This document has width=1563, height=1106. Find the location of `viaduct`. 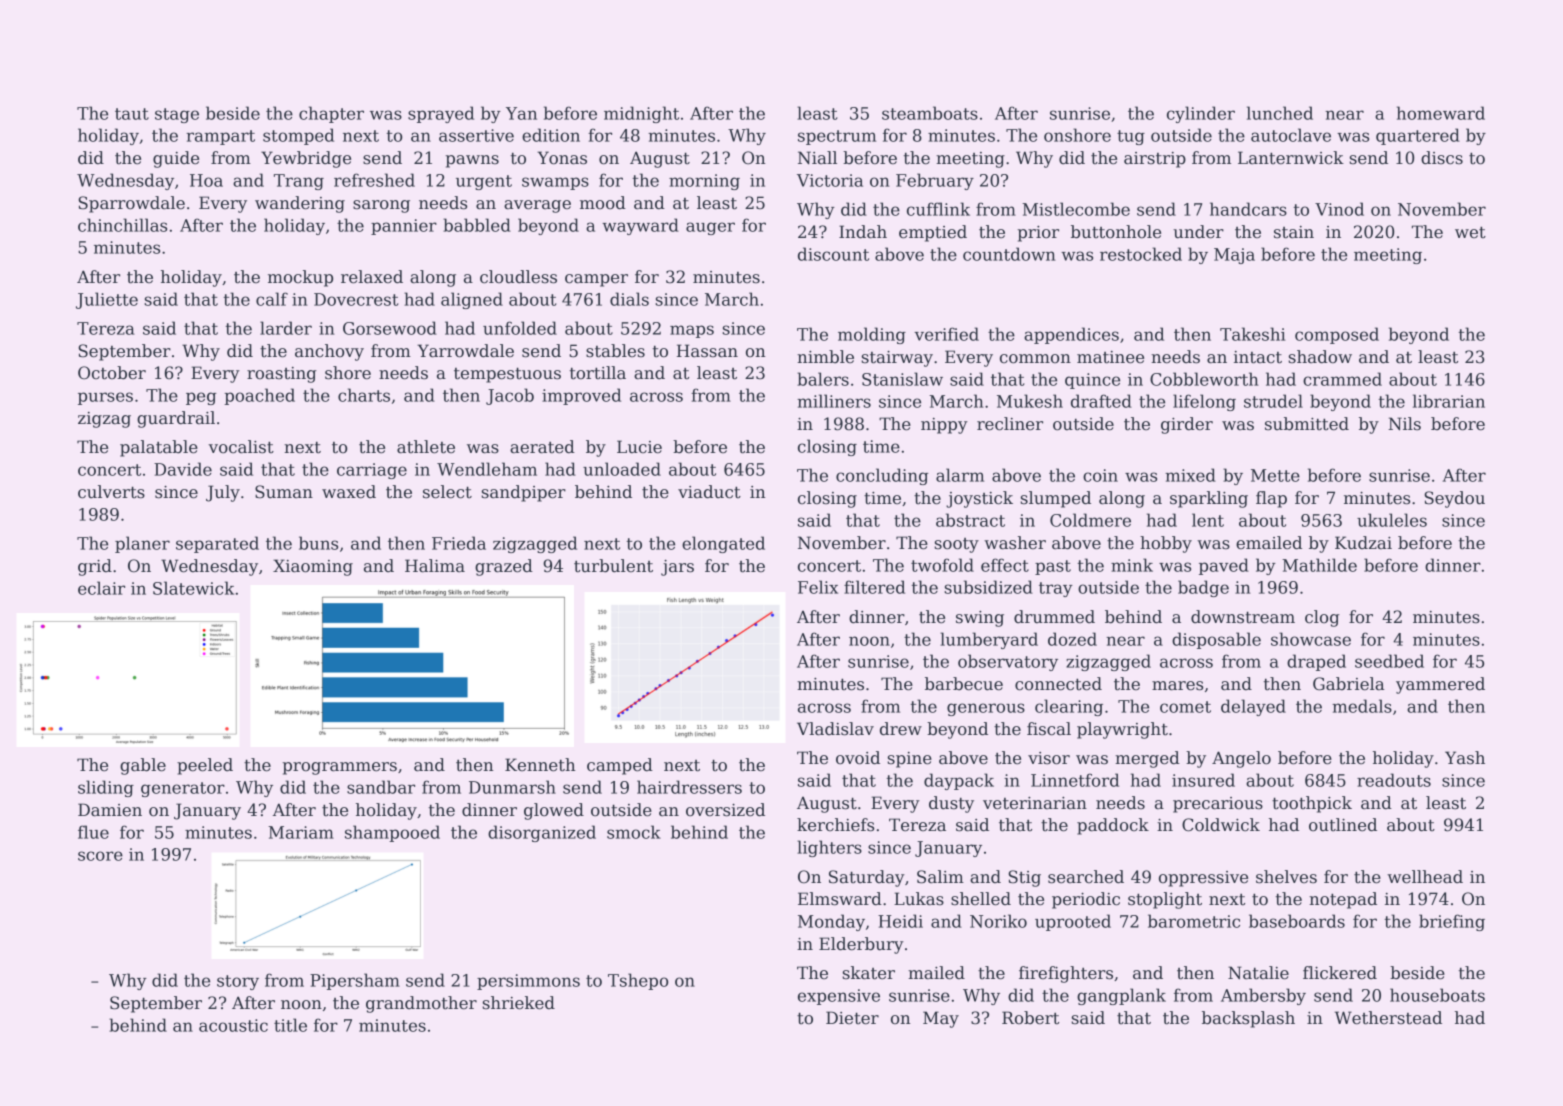

viaduct is located at coordinates (709, 492).
